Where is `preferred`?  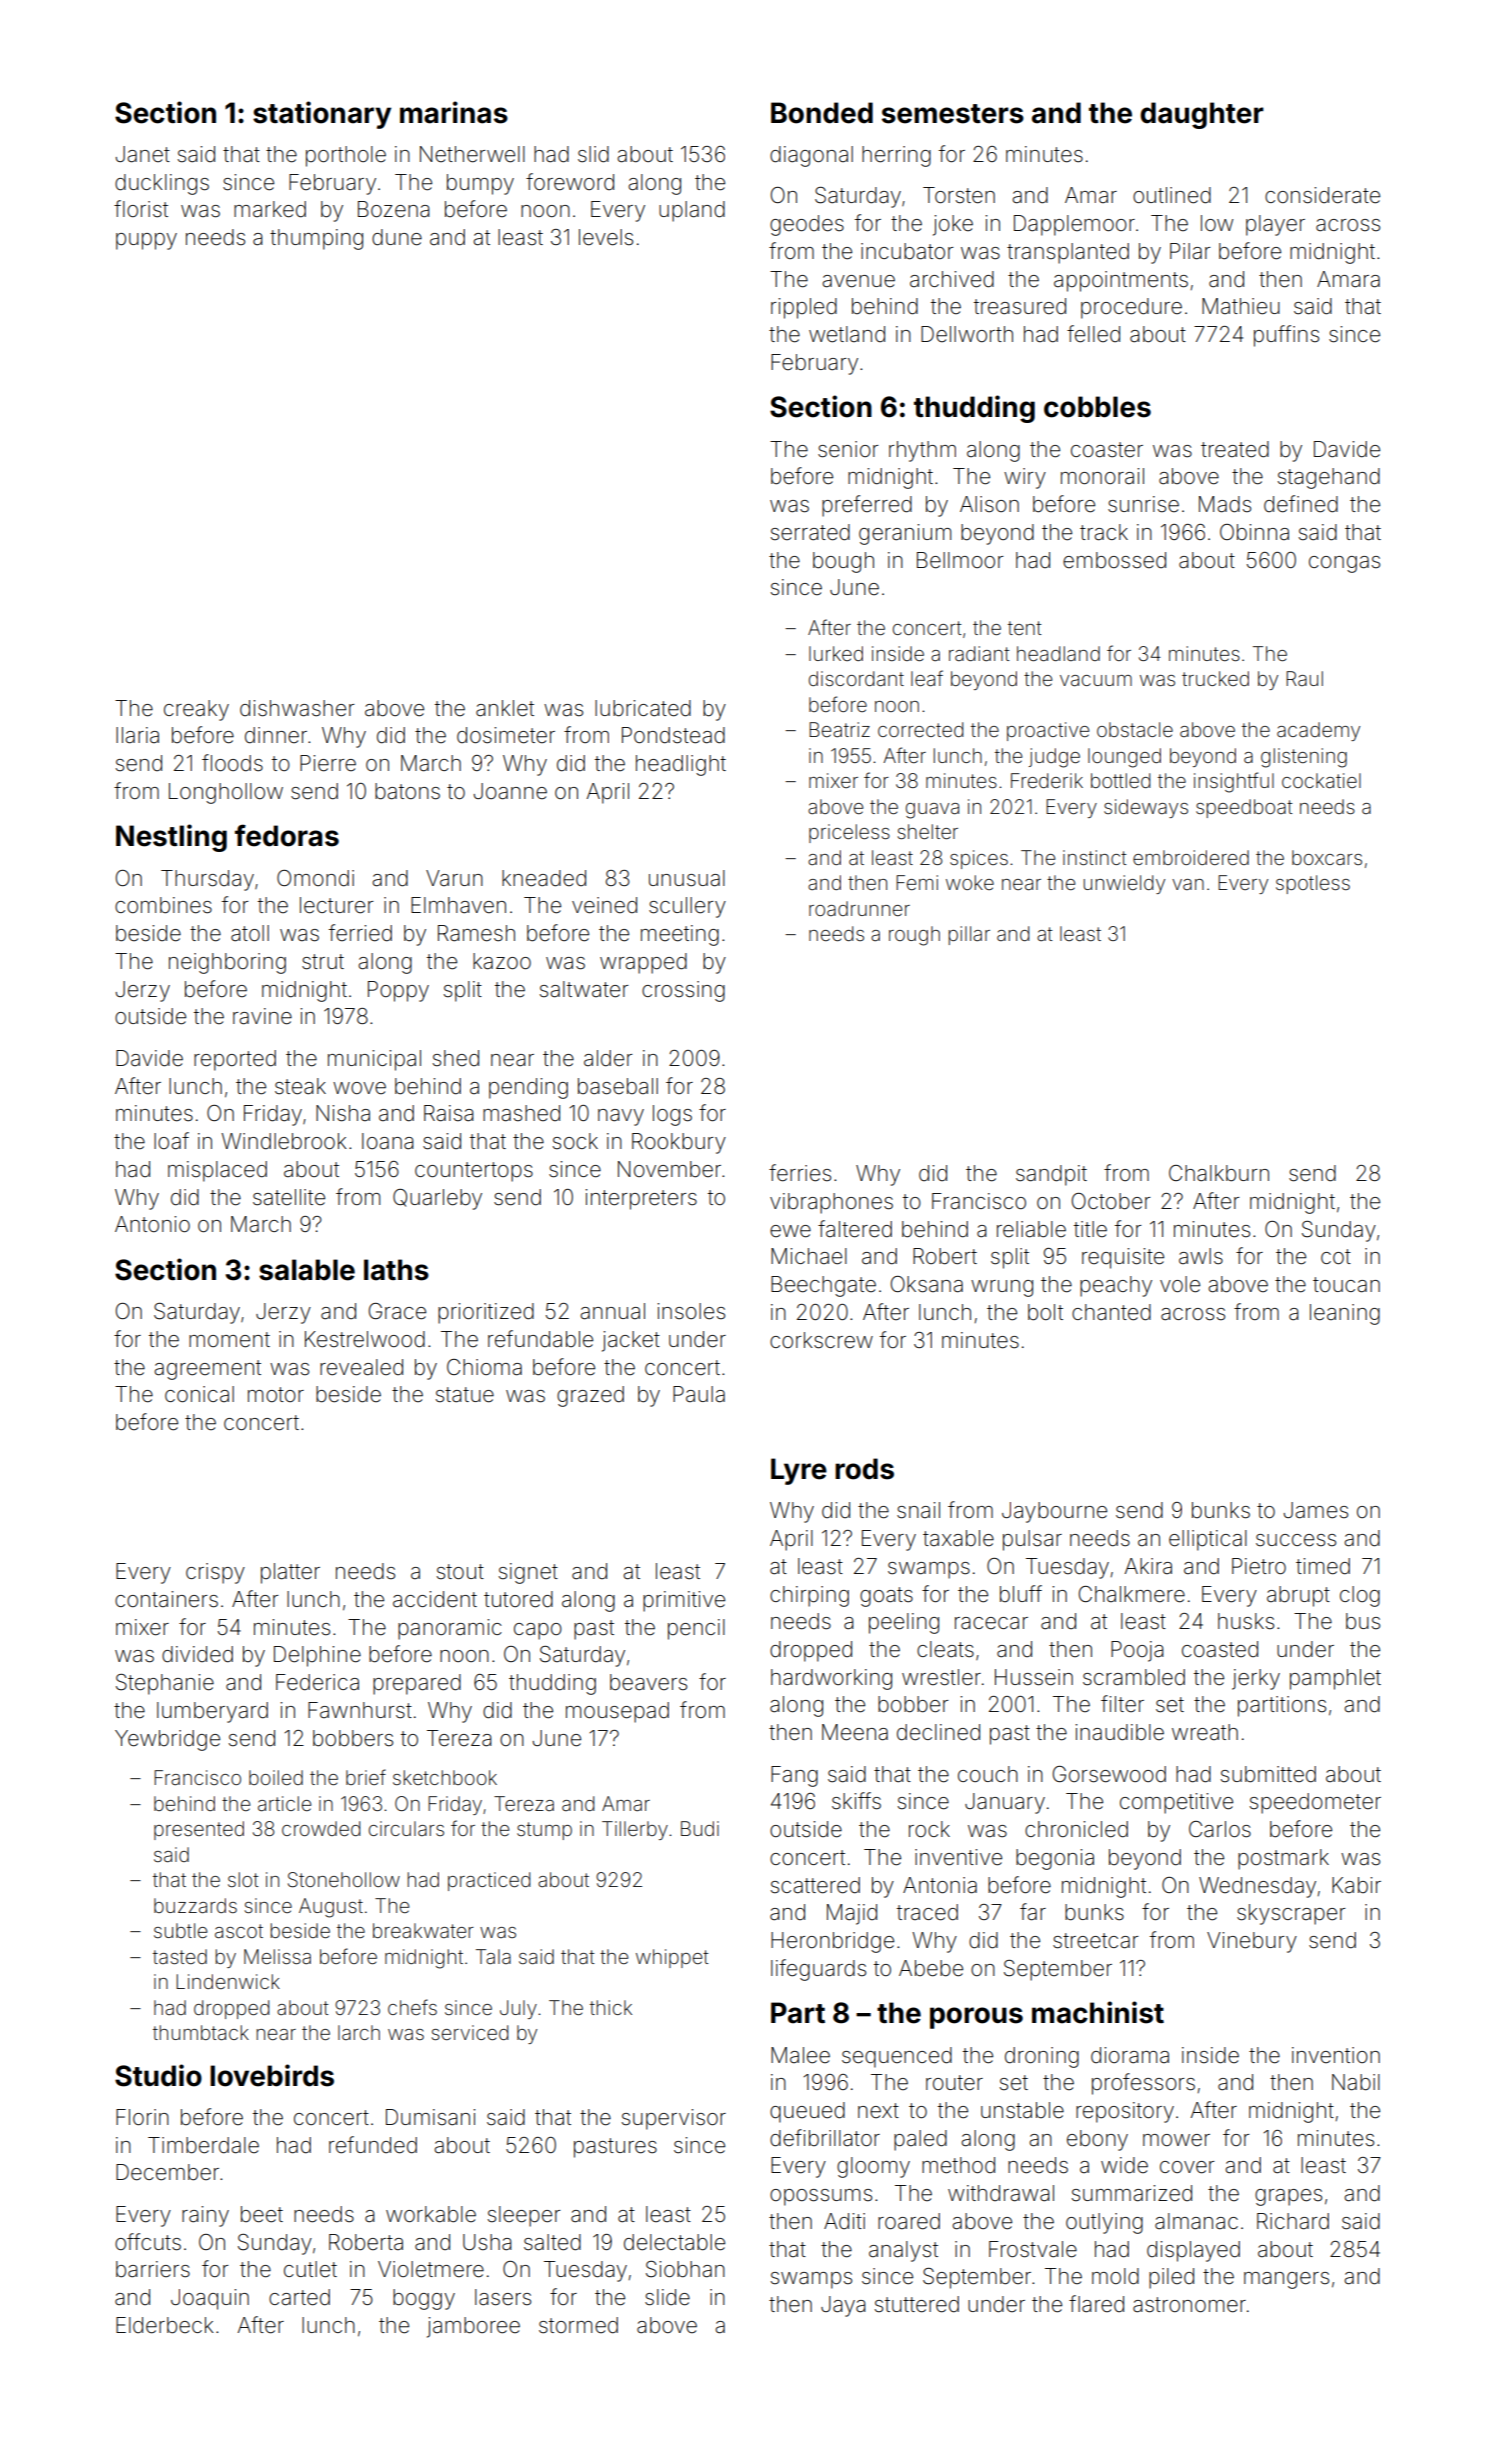 preferred is located at coordinates (867, 506).
